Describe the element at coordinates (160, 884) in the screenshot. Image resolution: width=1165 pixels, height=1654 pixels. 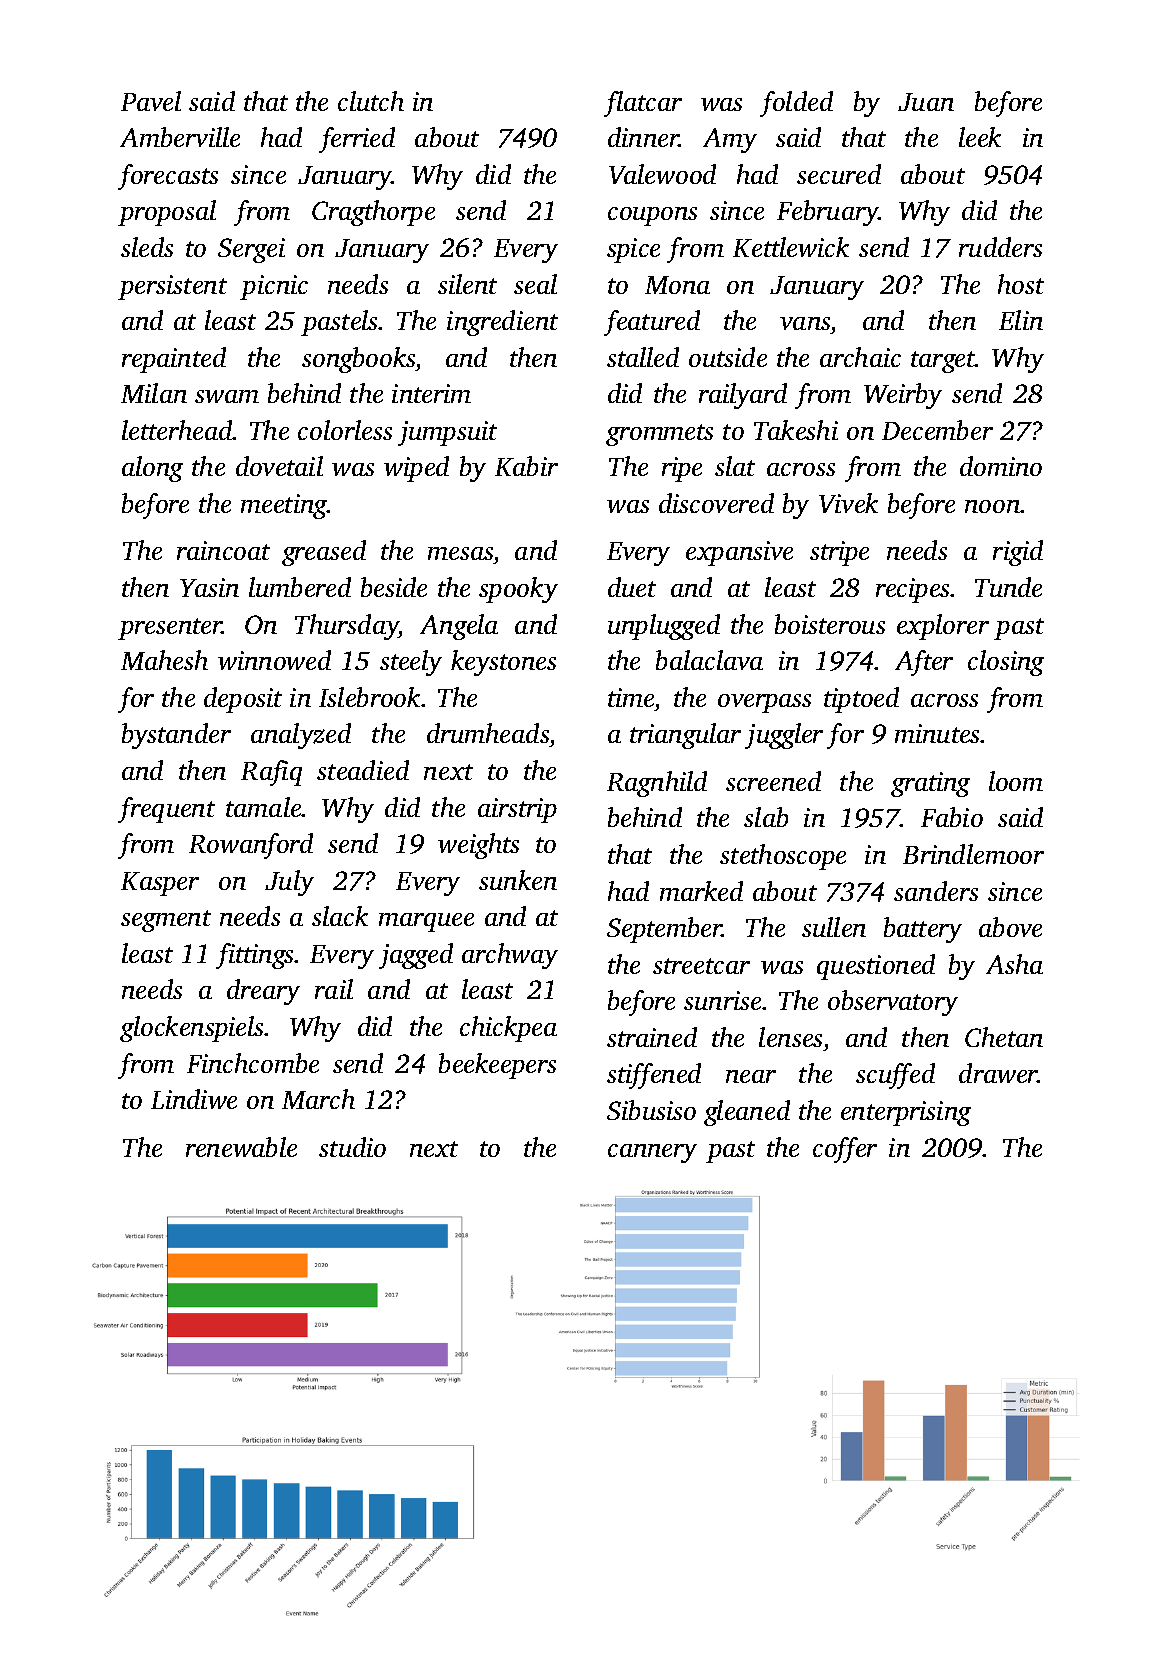
I see `Kasper` at that location.
